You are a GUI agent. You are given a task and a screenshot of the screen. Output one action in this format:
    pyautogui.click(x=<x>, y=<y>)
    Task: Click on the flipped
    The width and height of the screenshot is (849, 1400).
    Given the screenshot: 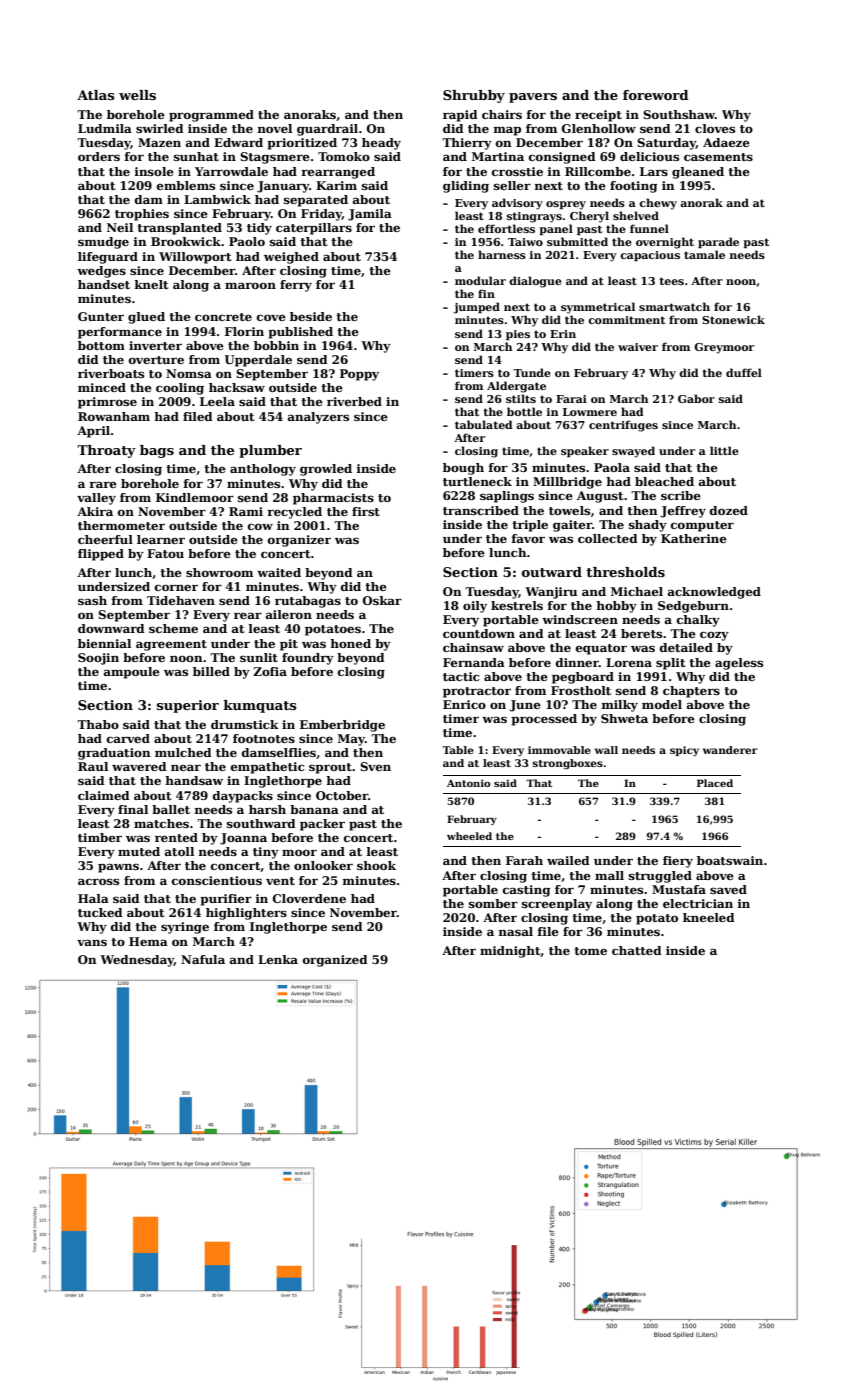 What is the action you would take?
    pyautogui.click(x=101, y=555)
